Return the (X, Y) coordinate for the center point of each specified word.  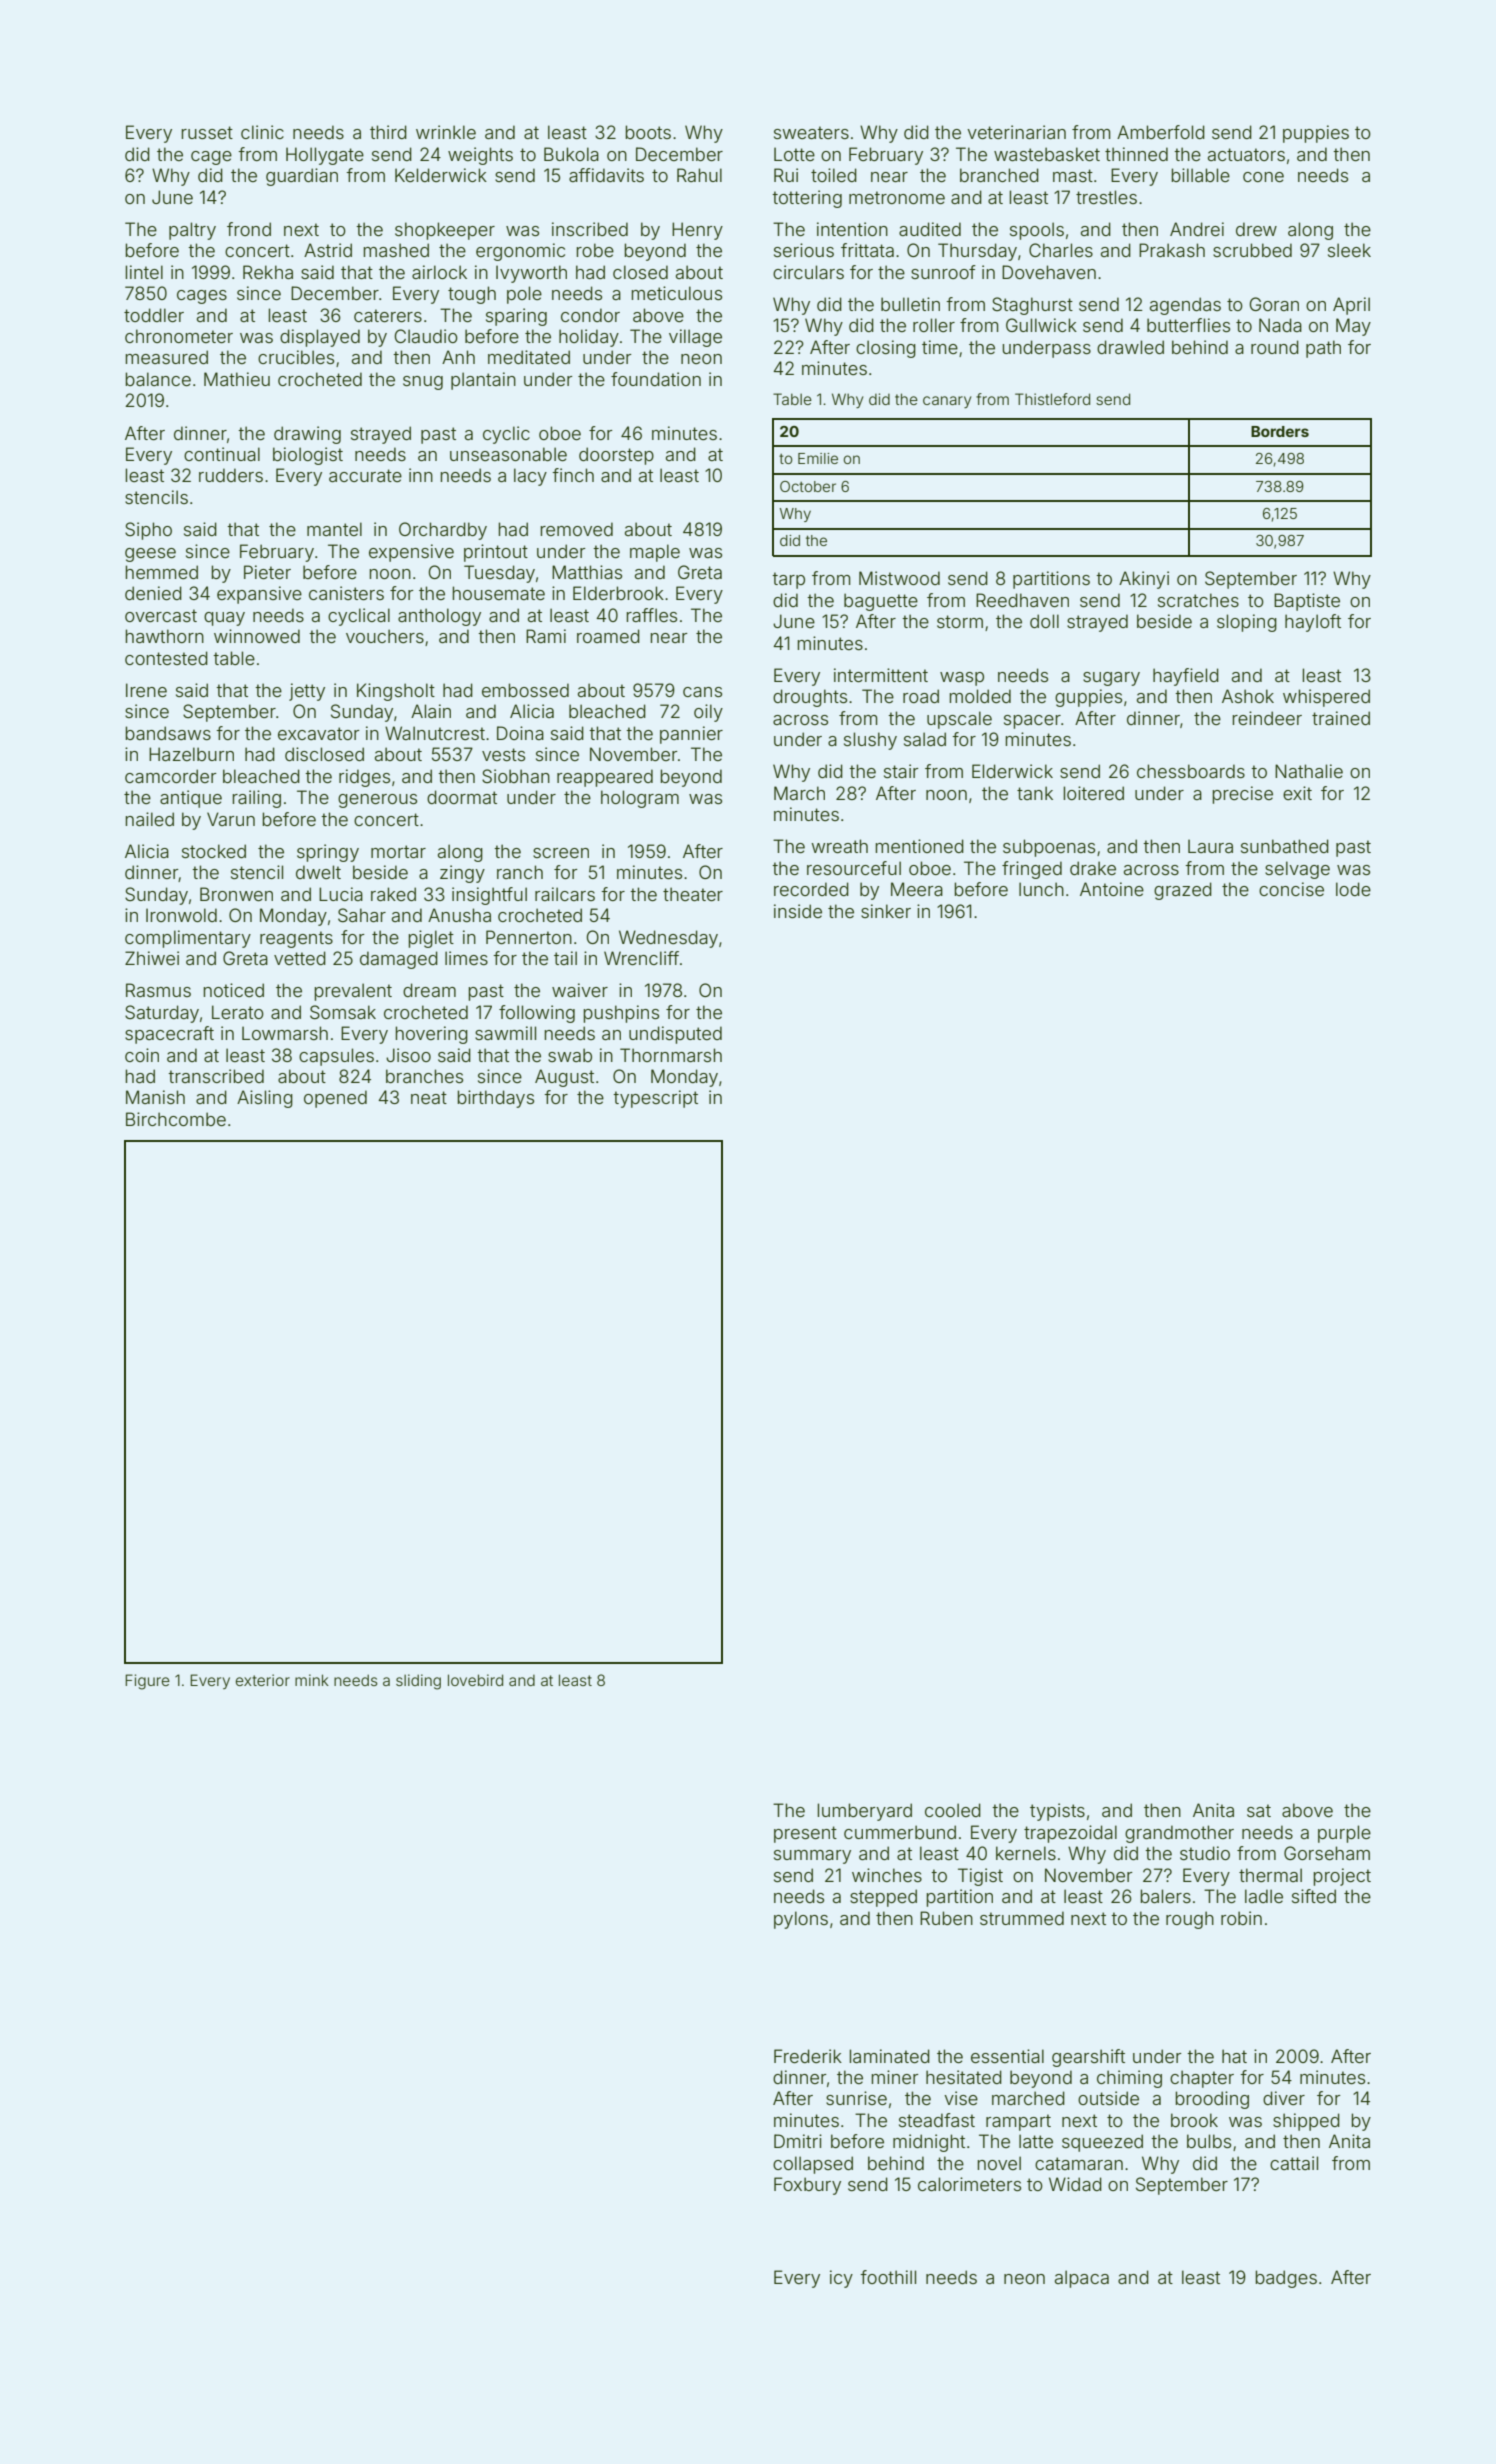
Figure (147, 1682)
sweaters (811, 132)
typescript (655, 1099)
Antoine (1112, 889)
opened (335, 1099)
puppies (1316, 134)
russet (207, 132)
